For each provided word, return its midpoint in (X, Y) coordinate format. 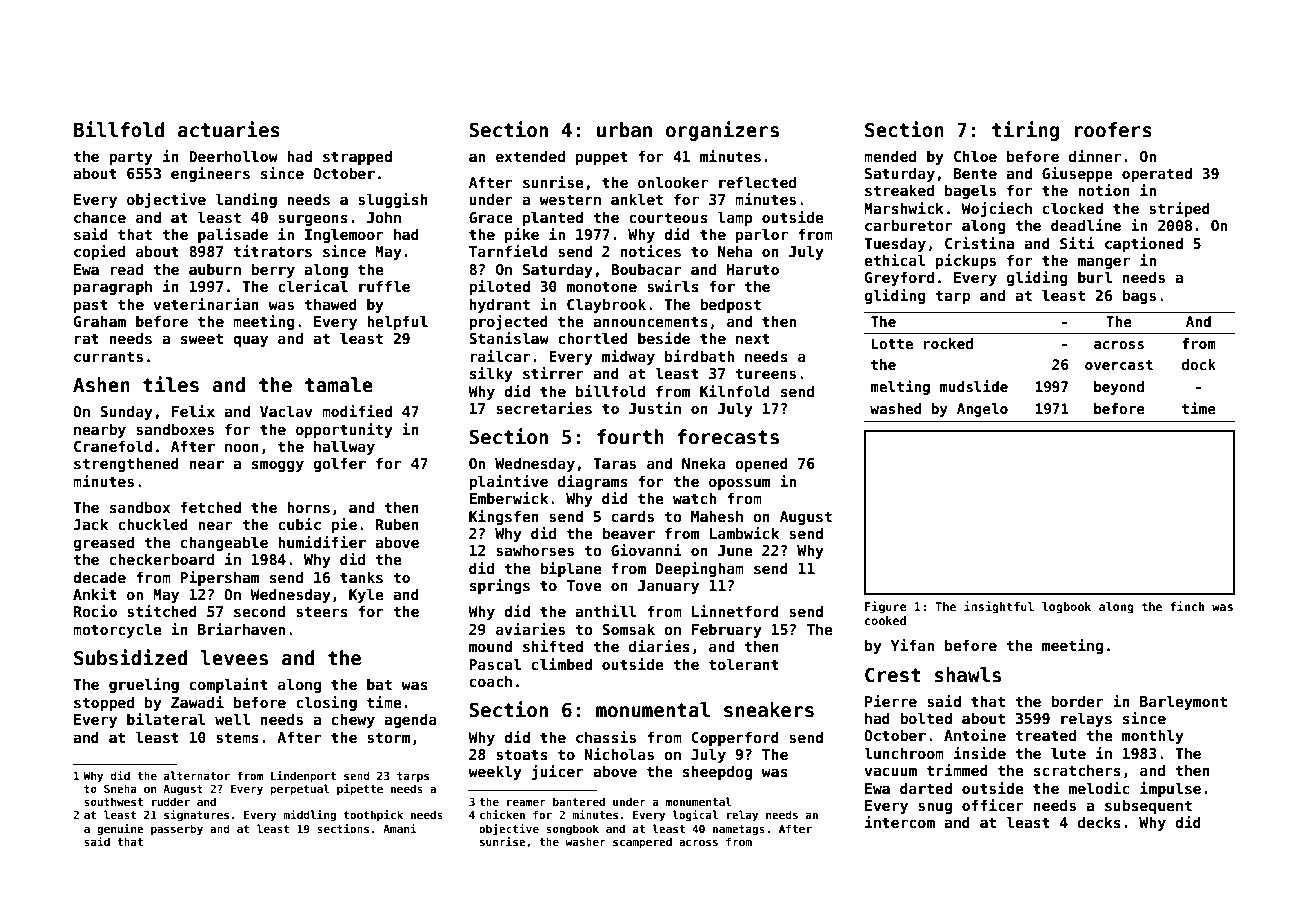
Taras (614, 463)
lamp (735, 218)
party (131, 158)
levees (234, 658)
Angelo (982, 410)
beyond (1119, 388)
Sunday (126, 412)
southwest (113, 801)
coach (491, 681)
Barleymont (1183, 702)
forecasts (728, 437)
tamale (339, 385)
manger (1104, 263)
